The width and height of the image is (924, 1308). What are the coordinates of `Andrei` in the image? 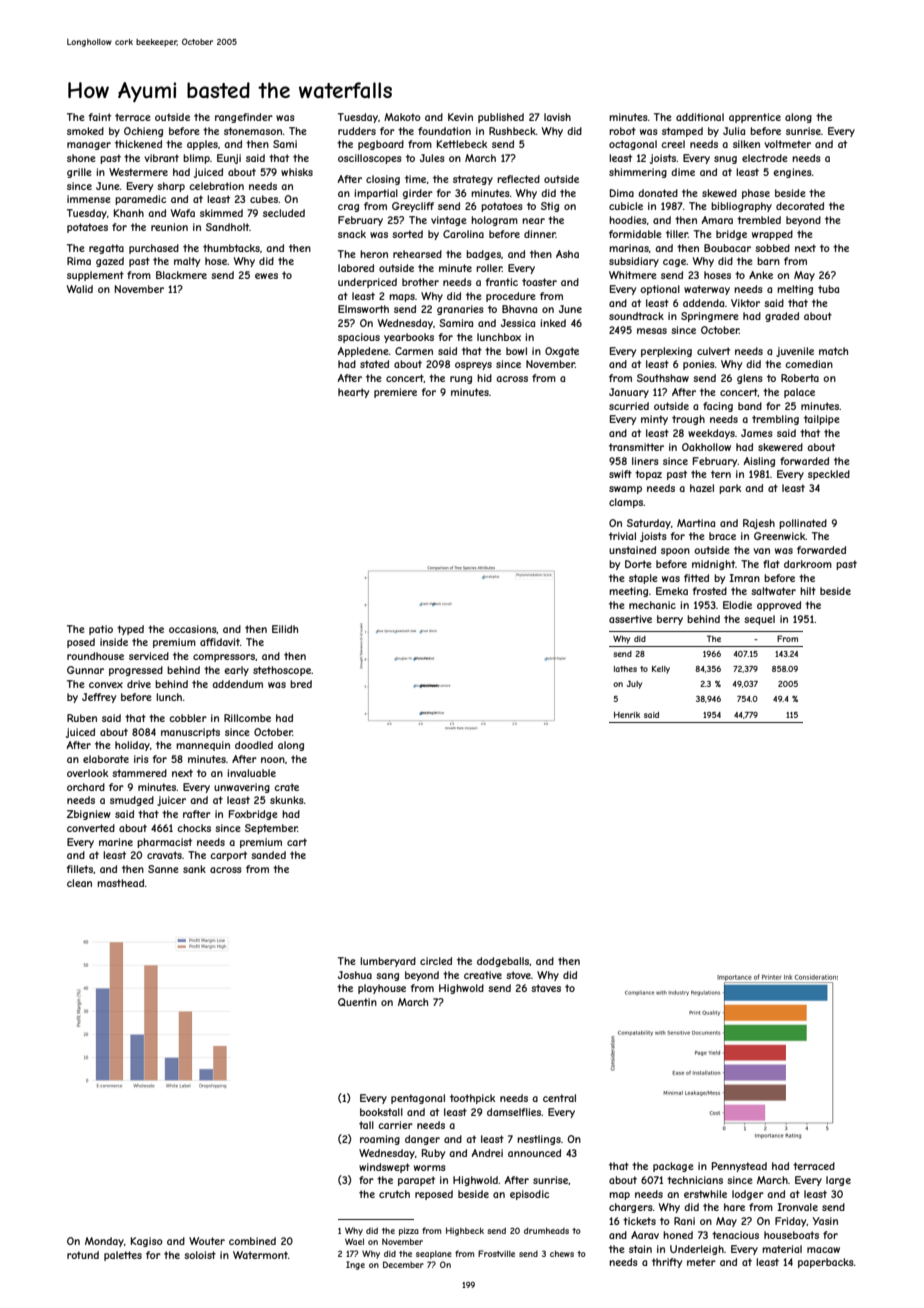 It's located at (487, 1153).
